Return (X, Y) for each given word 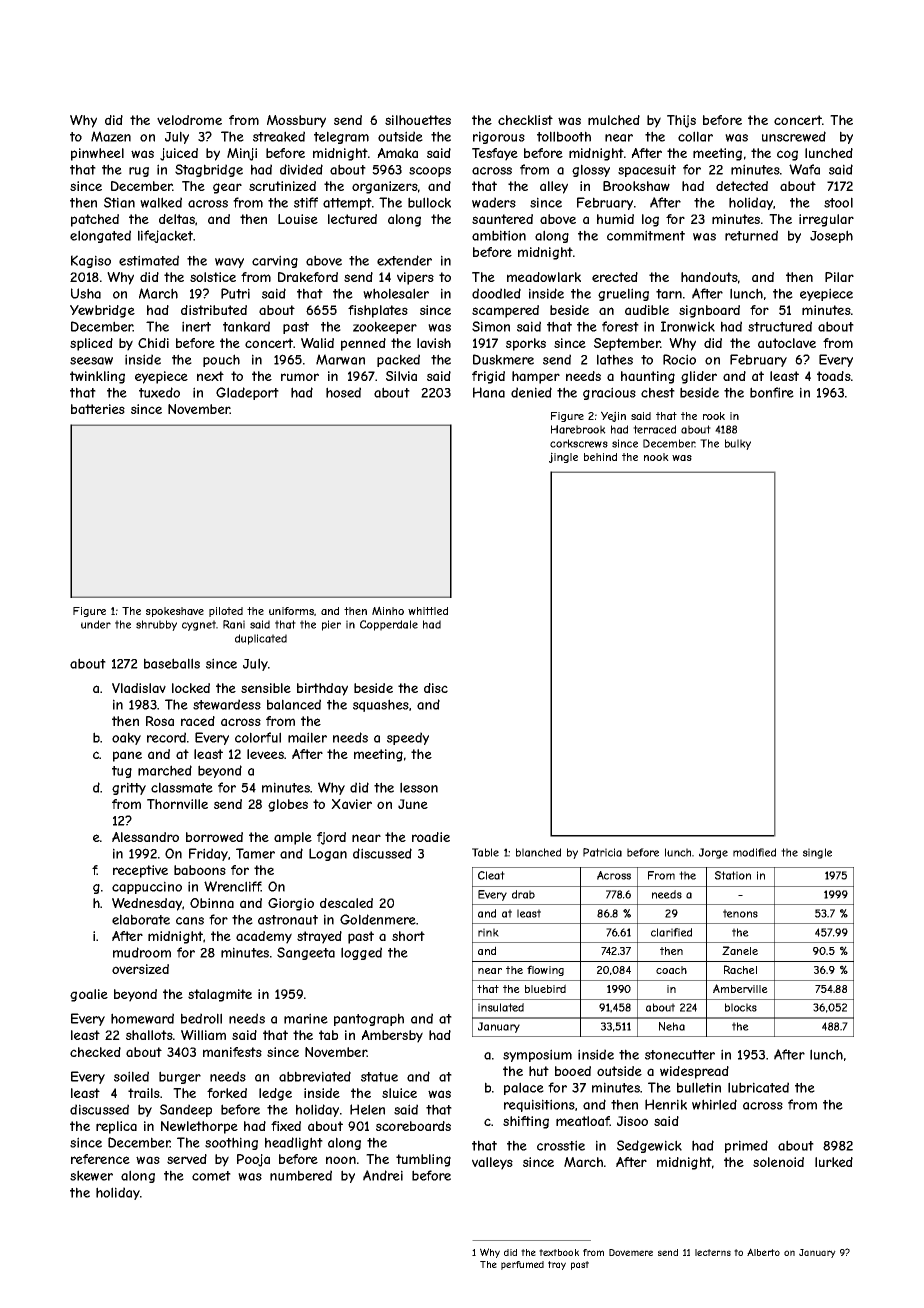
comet (211, 1176)
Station (733, 875)
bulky (738, 444)
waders (494, 202)
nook (656, 457)
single (817, 853)
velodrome (189, 120)
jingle (563, 457)
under (96, 624)
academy (264, 937)
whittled (428, 611)
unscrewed (794, 136)
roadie (431, 837)
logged (361, 953)
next (210, 376)
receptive (140, 871)
